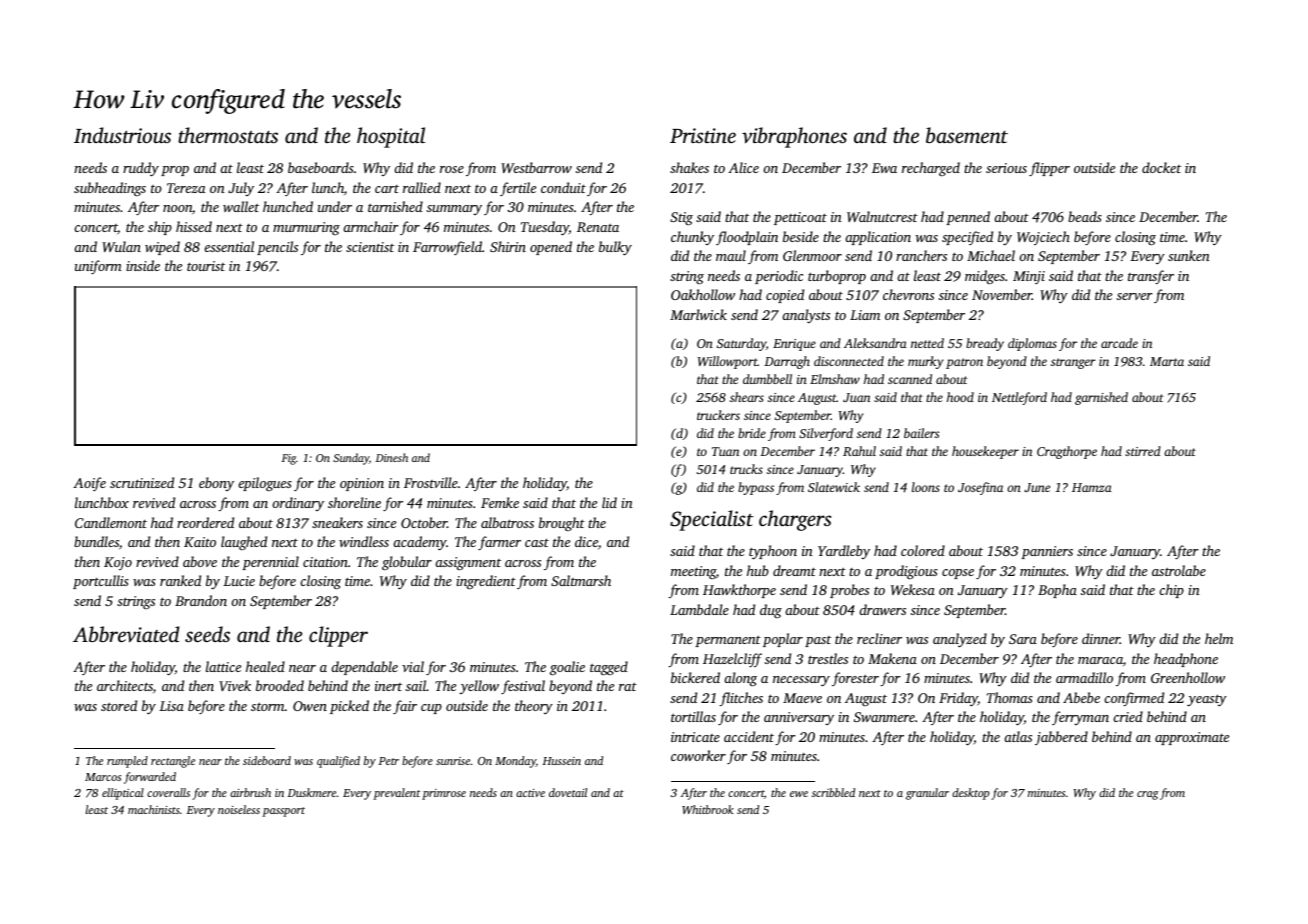 This screenshot has width=1308, height=924. What do you see at coordinates (280, 685) in the screenshot?
I see `brooded` at bounding box center [280, 685].
